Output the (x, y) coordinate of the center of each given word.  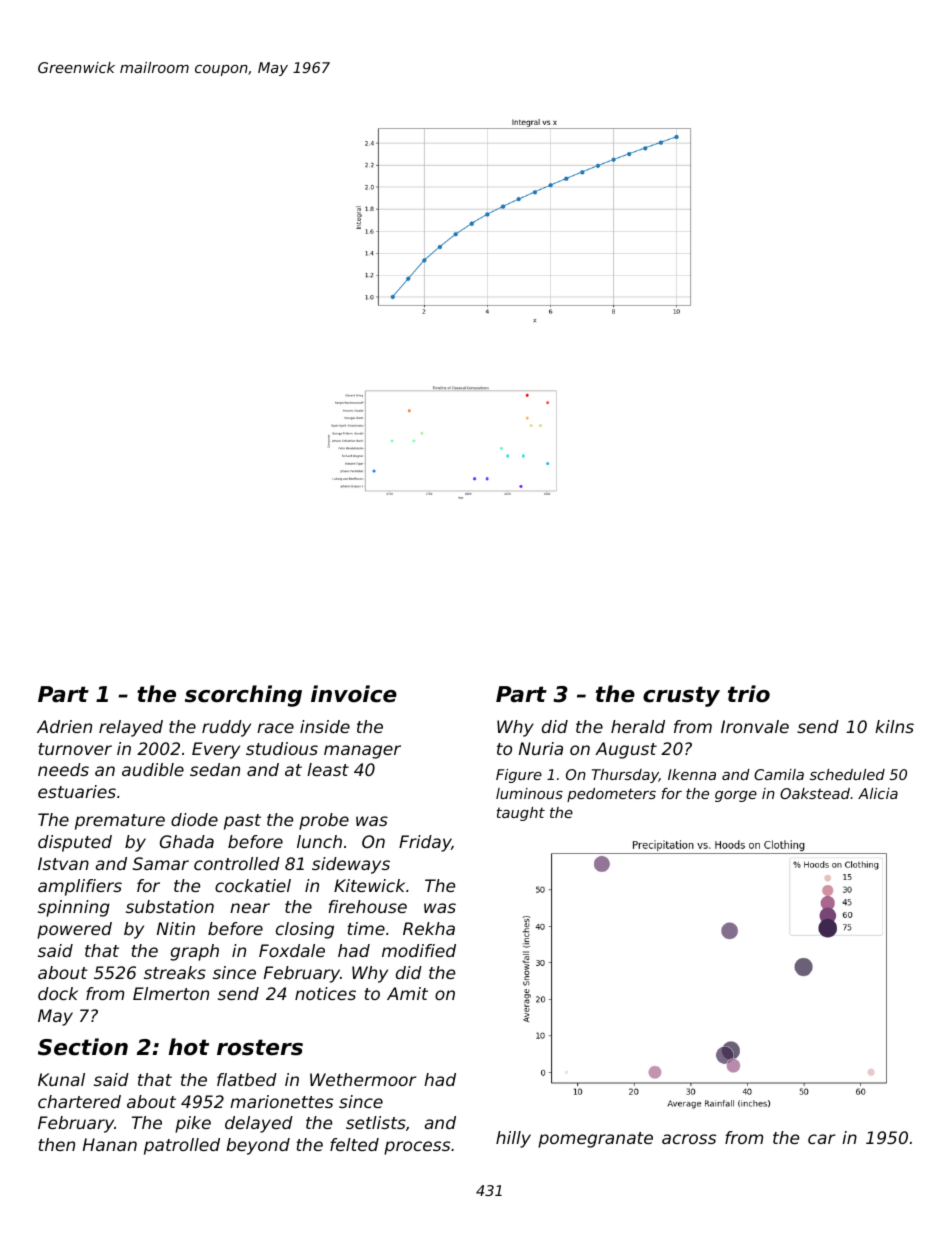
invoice (354, 694)
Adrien (64, 726)
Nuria (541, 748)
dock (58, 993)
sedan (215, 769)
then (56, 1144)
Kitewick (369, 885)
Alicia (878, 793)
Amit (407, 993)
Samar (161, 863)
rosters (260, 1047)
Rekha (429, 928)
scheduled (847, 774)
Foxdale (292, 950)
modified (419, 950)
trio (749, 694)
